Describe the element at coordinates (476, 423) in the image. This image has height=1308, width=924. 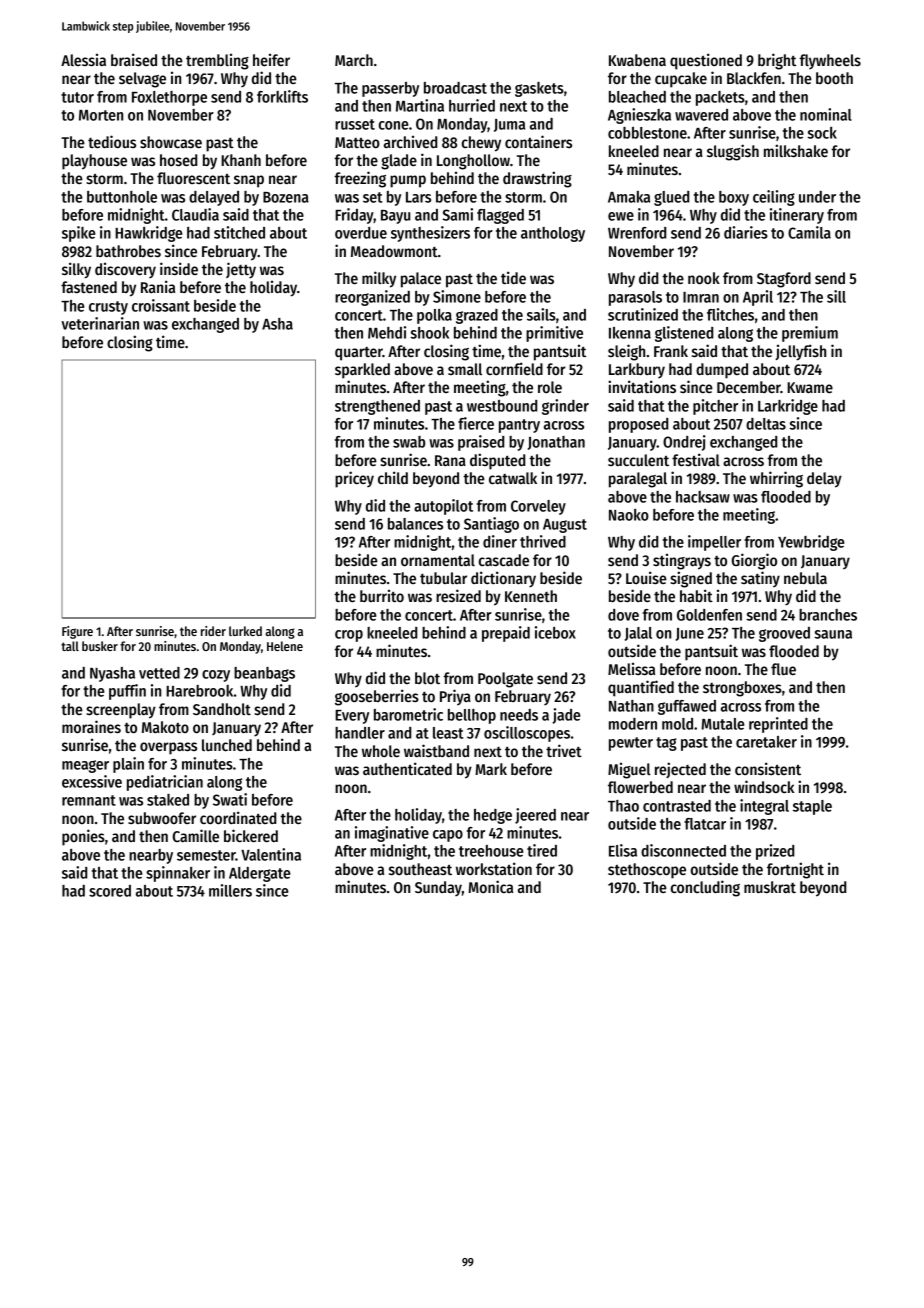
I see `fierce` at that location.
